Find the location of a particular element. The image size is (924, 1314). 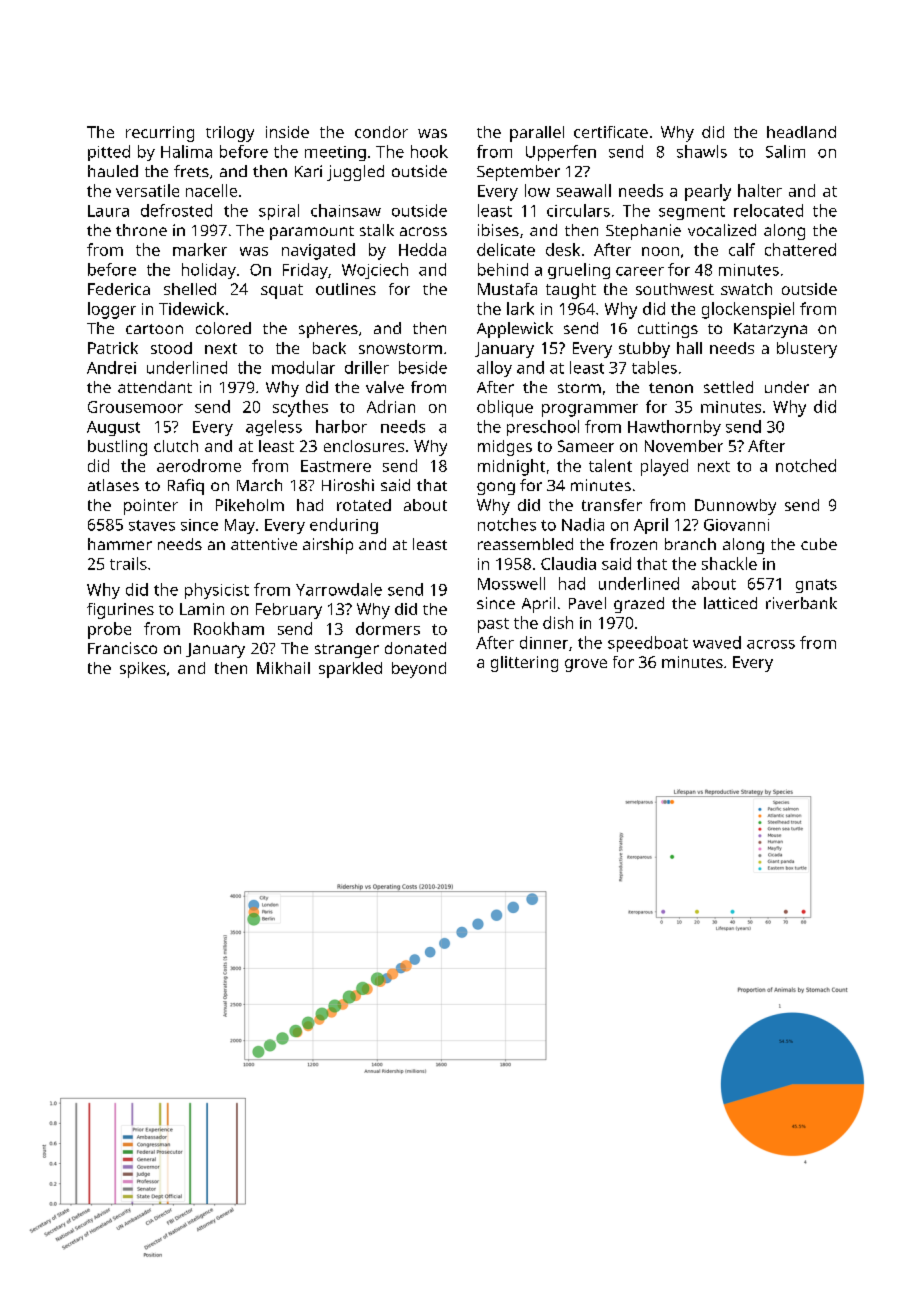

spheres is located at coordinates (328, 330).
